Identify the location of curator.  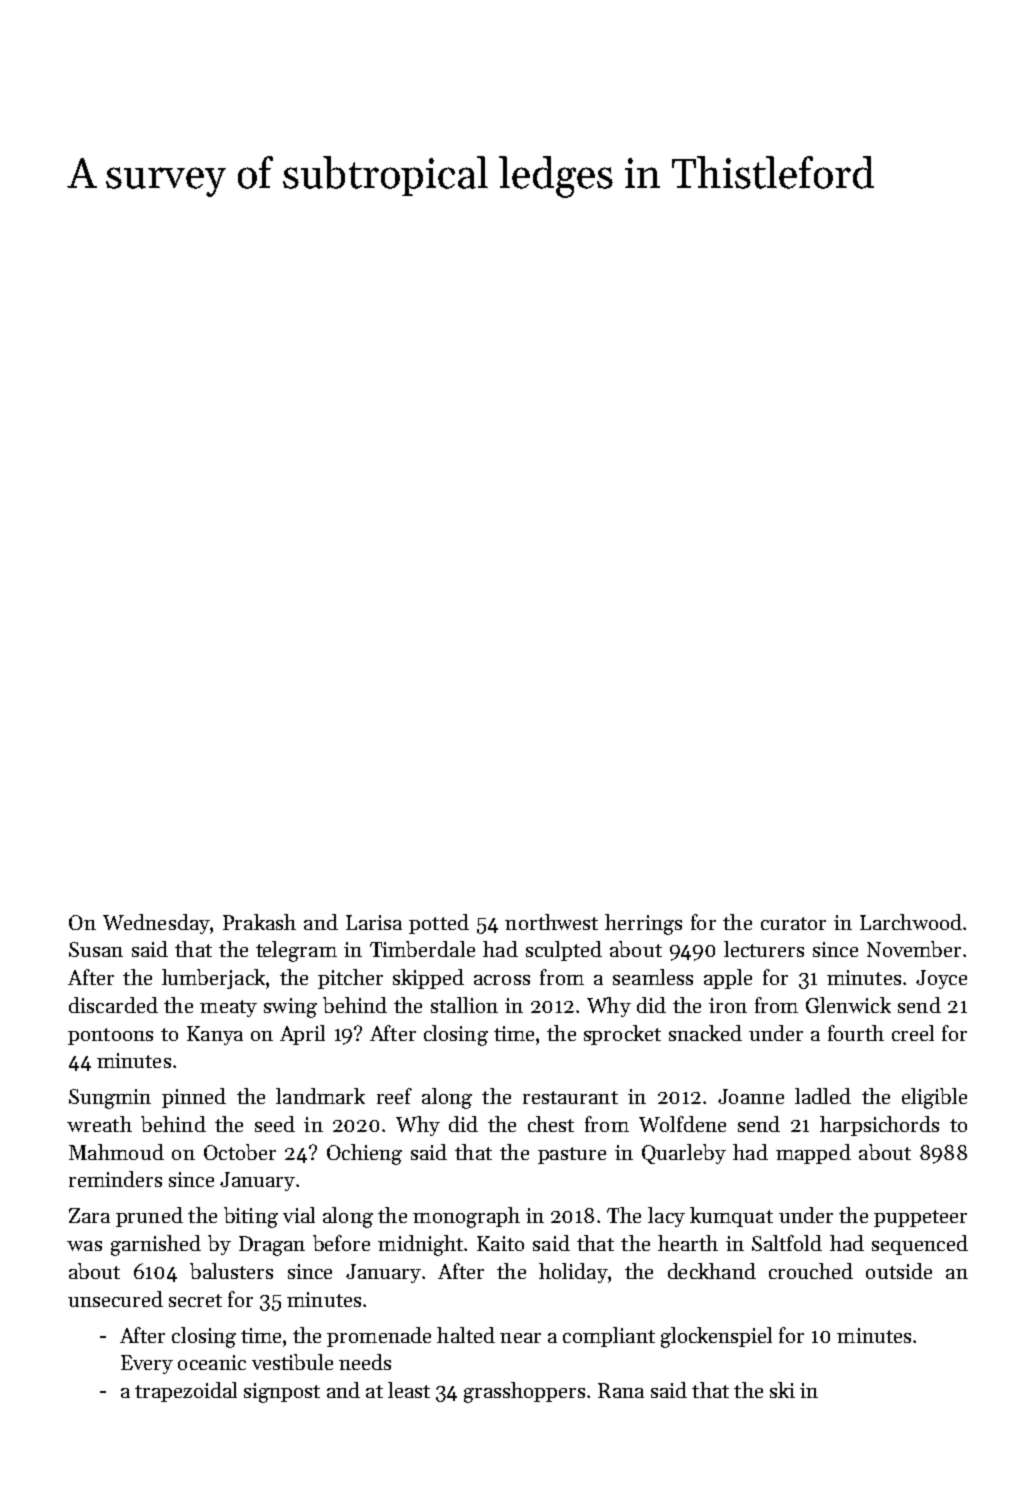
(793, 923).
